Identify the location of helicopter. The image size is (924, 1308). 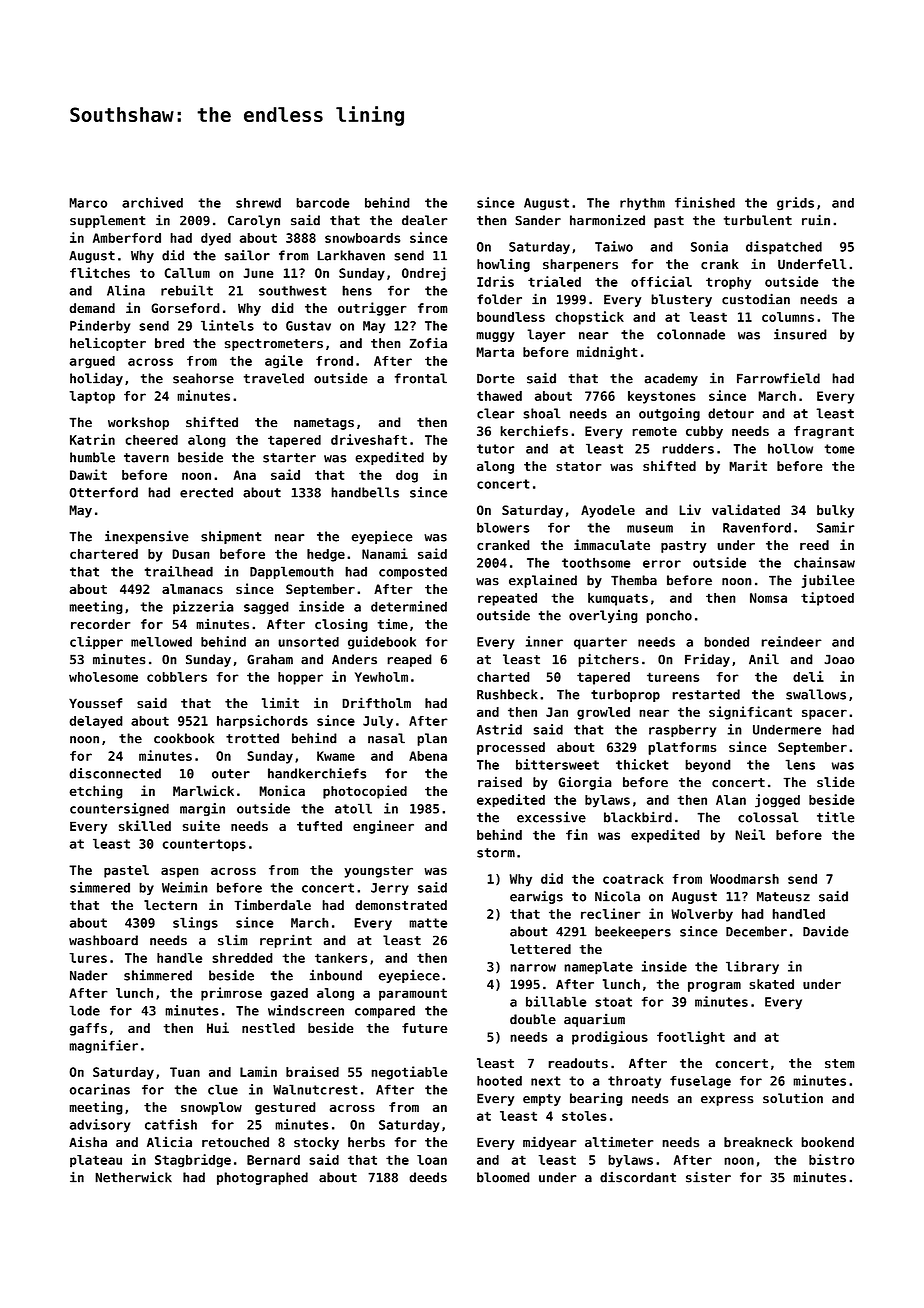
(108, 344).
